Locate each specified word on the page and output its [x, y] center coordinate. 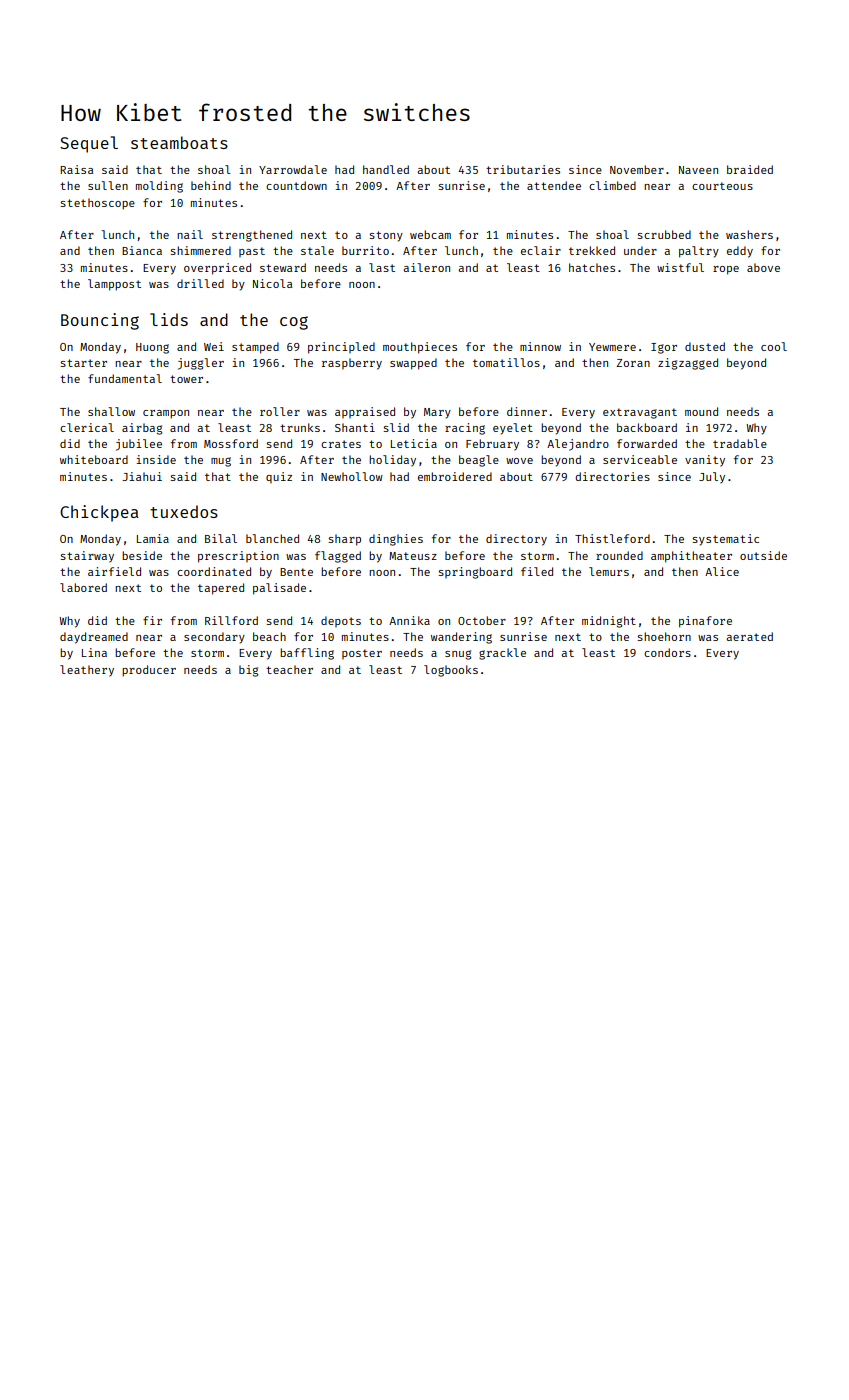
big [248, 671]
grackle [502, 654]
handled [386, 169]
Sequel [89, 144]
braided [750, 169]
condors [667, 652]
